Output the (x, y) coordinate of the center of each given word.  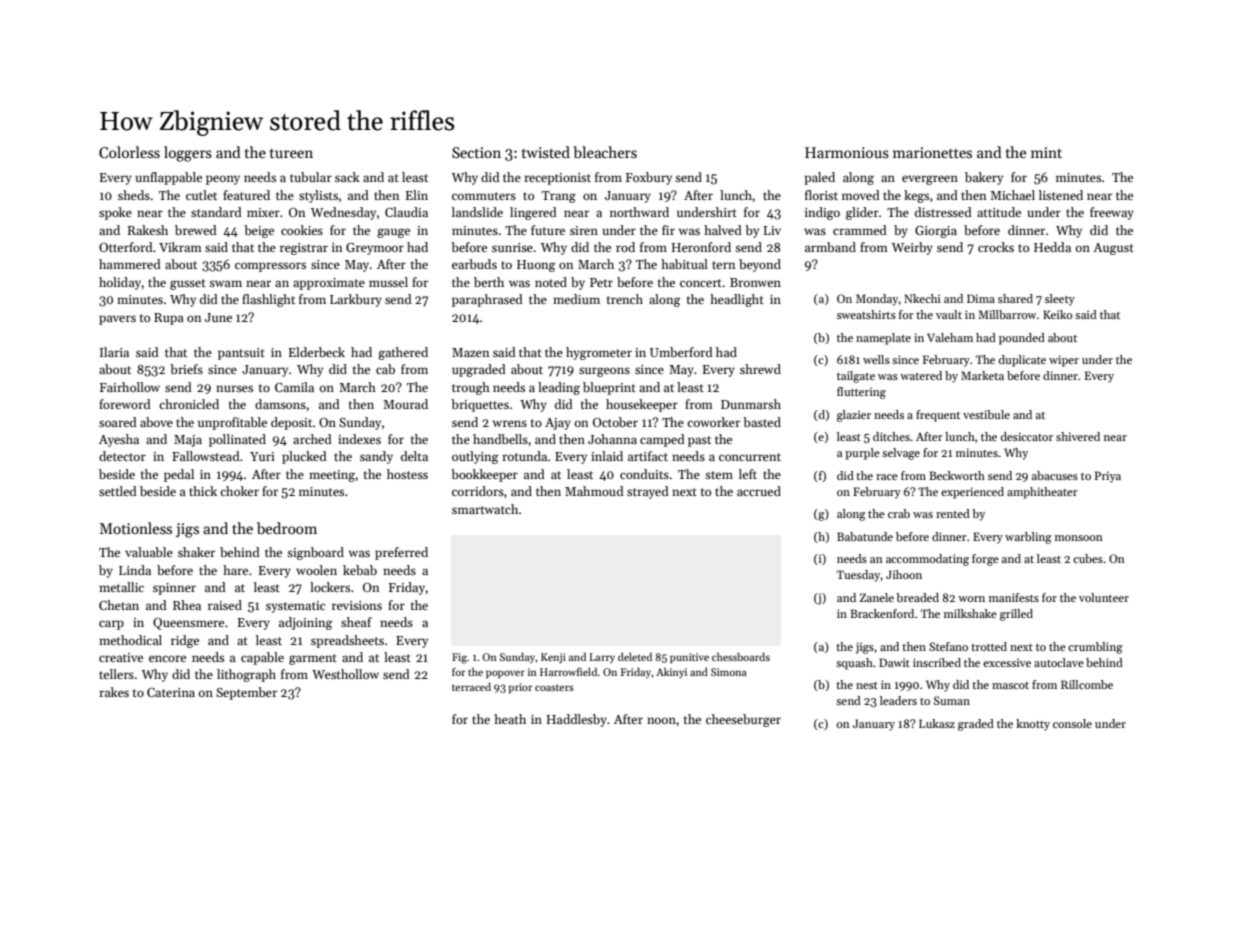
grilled (1016, 615)
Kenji (553, 658)
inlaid (607, 456)
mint (1046, 152)
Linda (135, 570)
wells (876, 359)
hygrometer (599, 353)
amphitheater (1042, 493)
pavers (117, 320)
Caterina (171, 692)
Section (476, 152)
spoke (115, 213)
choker (239, 491)
